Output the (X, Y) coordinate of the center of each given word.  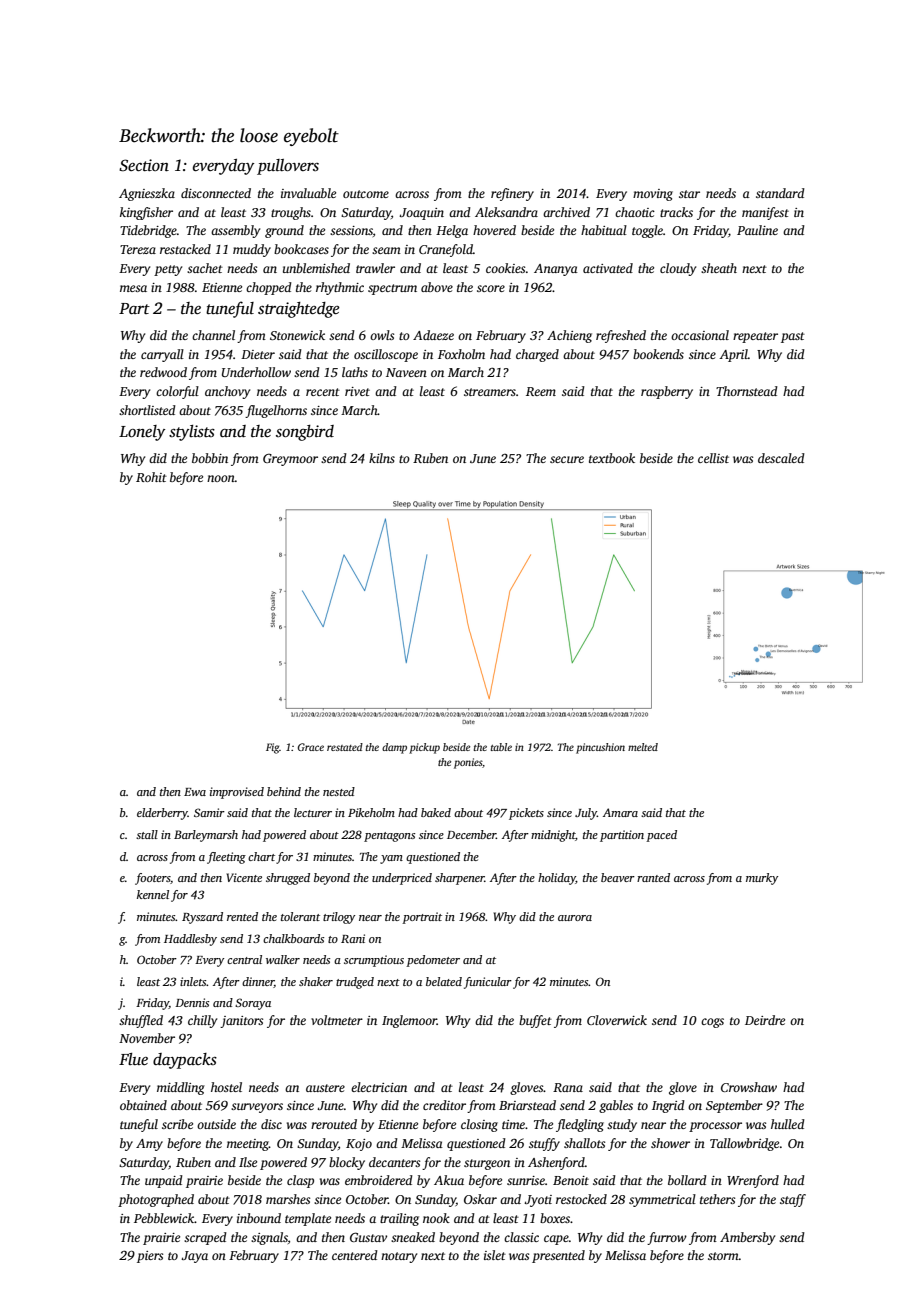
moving (653, 195)
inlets (193, 981)
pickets (526, 814)
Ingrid (668, 1106)
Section (144, 165)
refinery (512, 194)
